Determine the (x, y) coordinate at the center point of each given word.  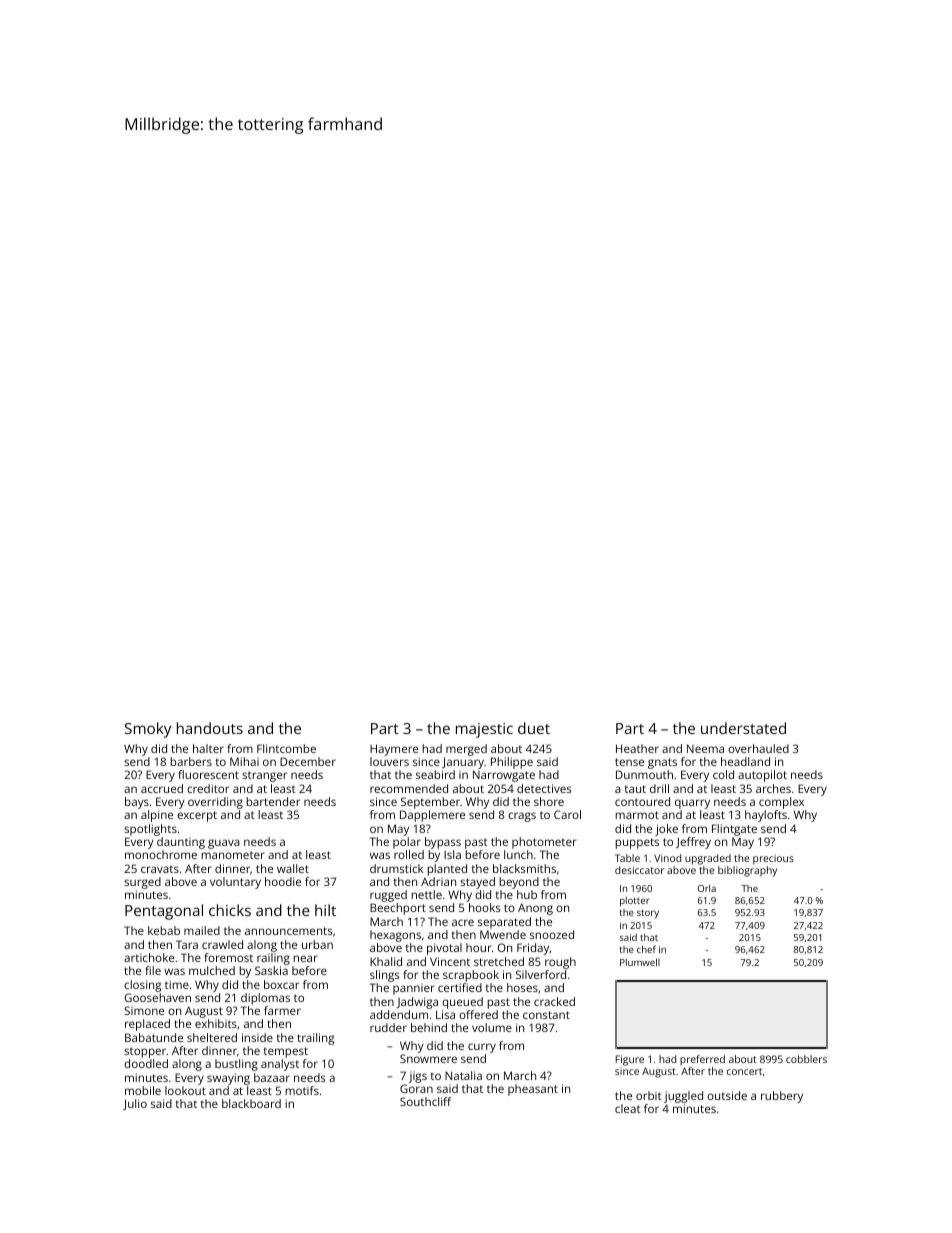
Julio (135, 1104)
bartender (273, 801)
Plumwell (640, 962)
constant (546, 1015)
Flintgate (734, 830)
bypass (443, 843)
